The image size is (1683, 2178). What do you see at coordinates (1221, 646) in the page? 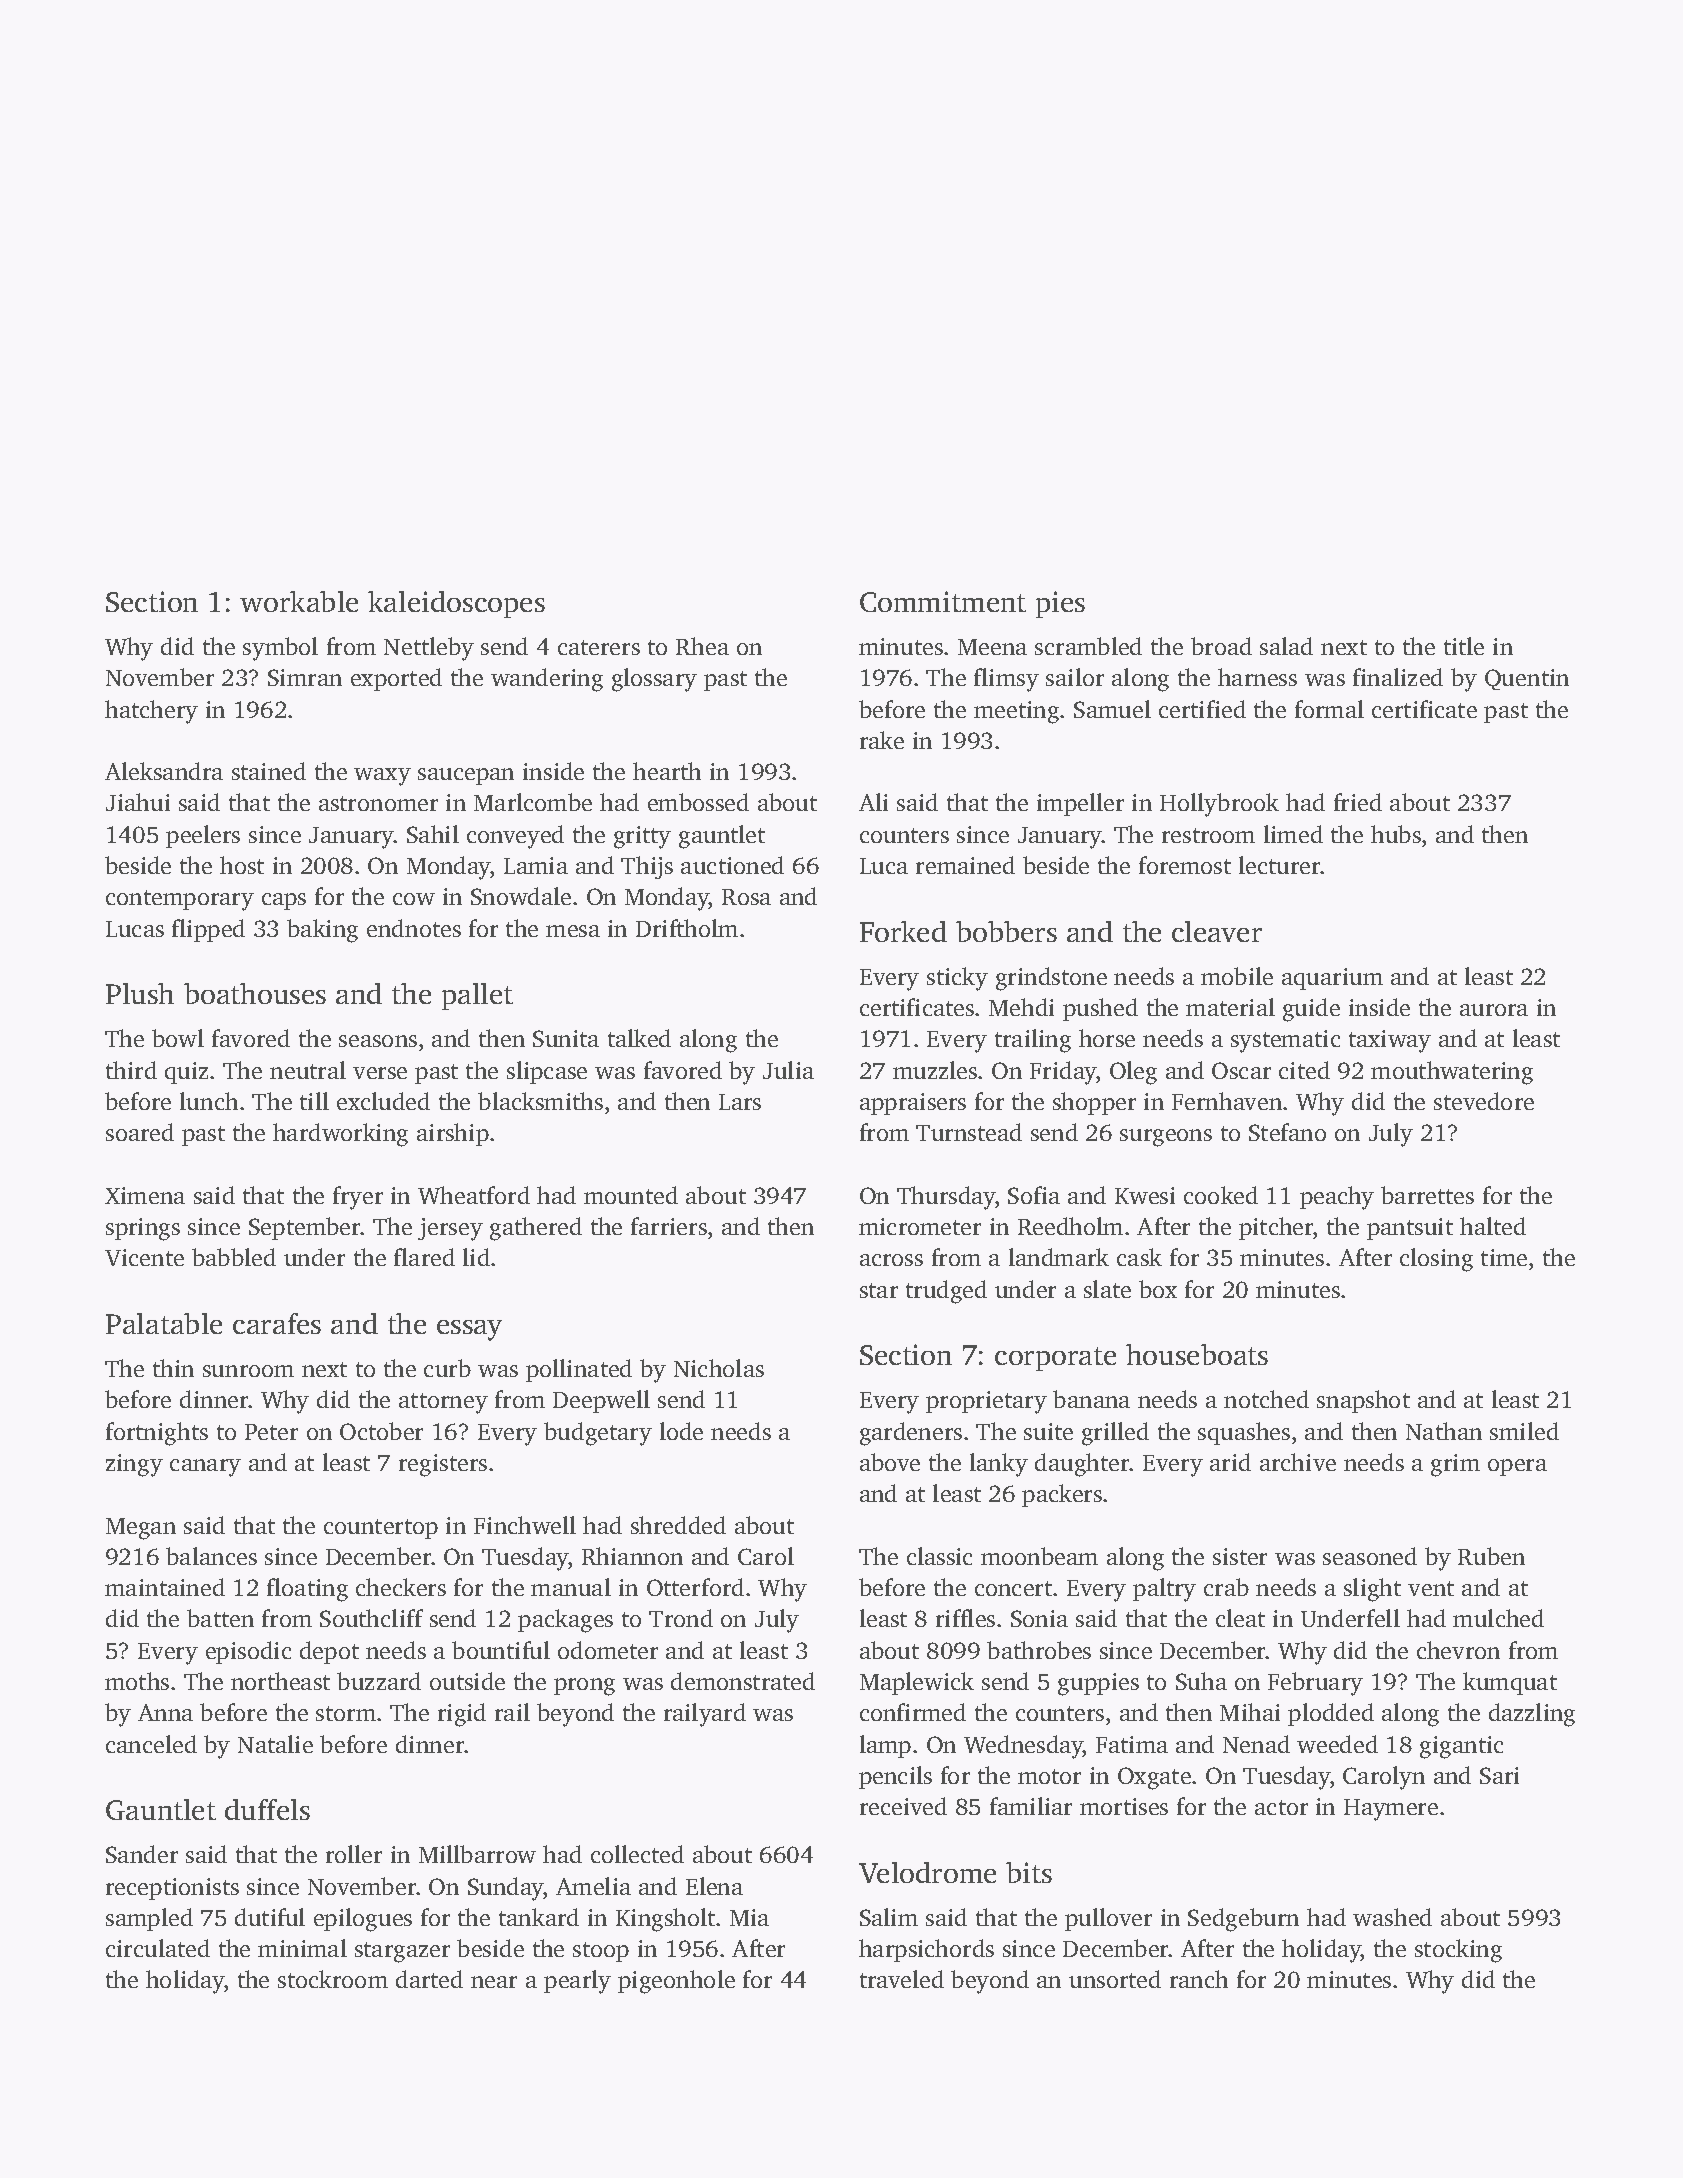
I see `broad` at bounding box center [1221, 646].
